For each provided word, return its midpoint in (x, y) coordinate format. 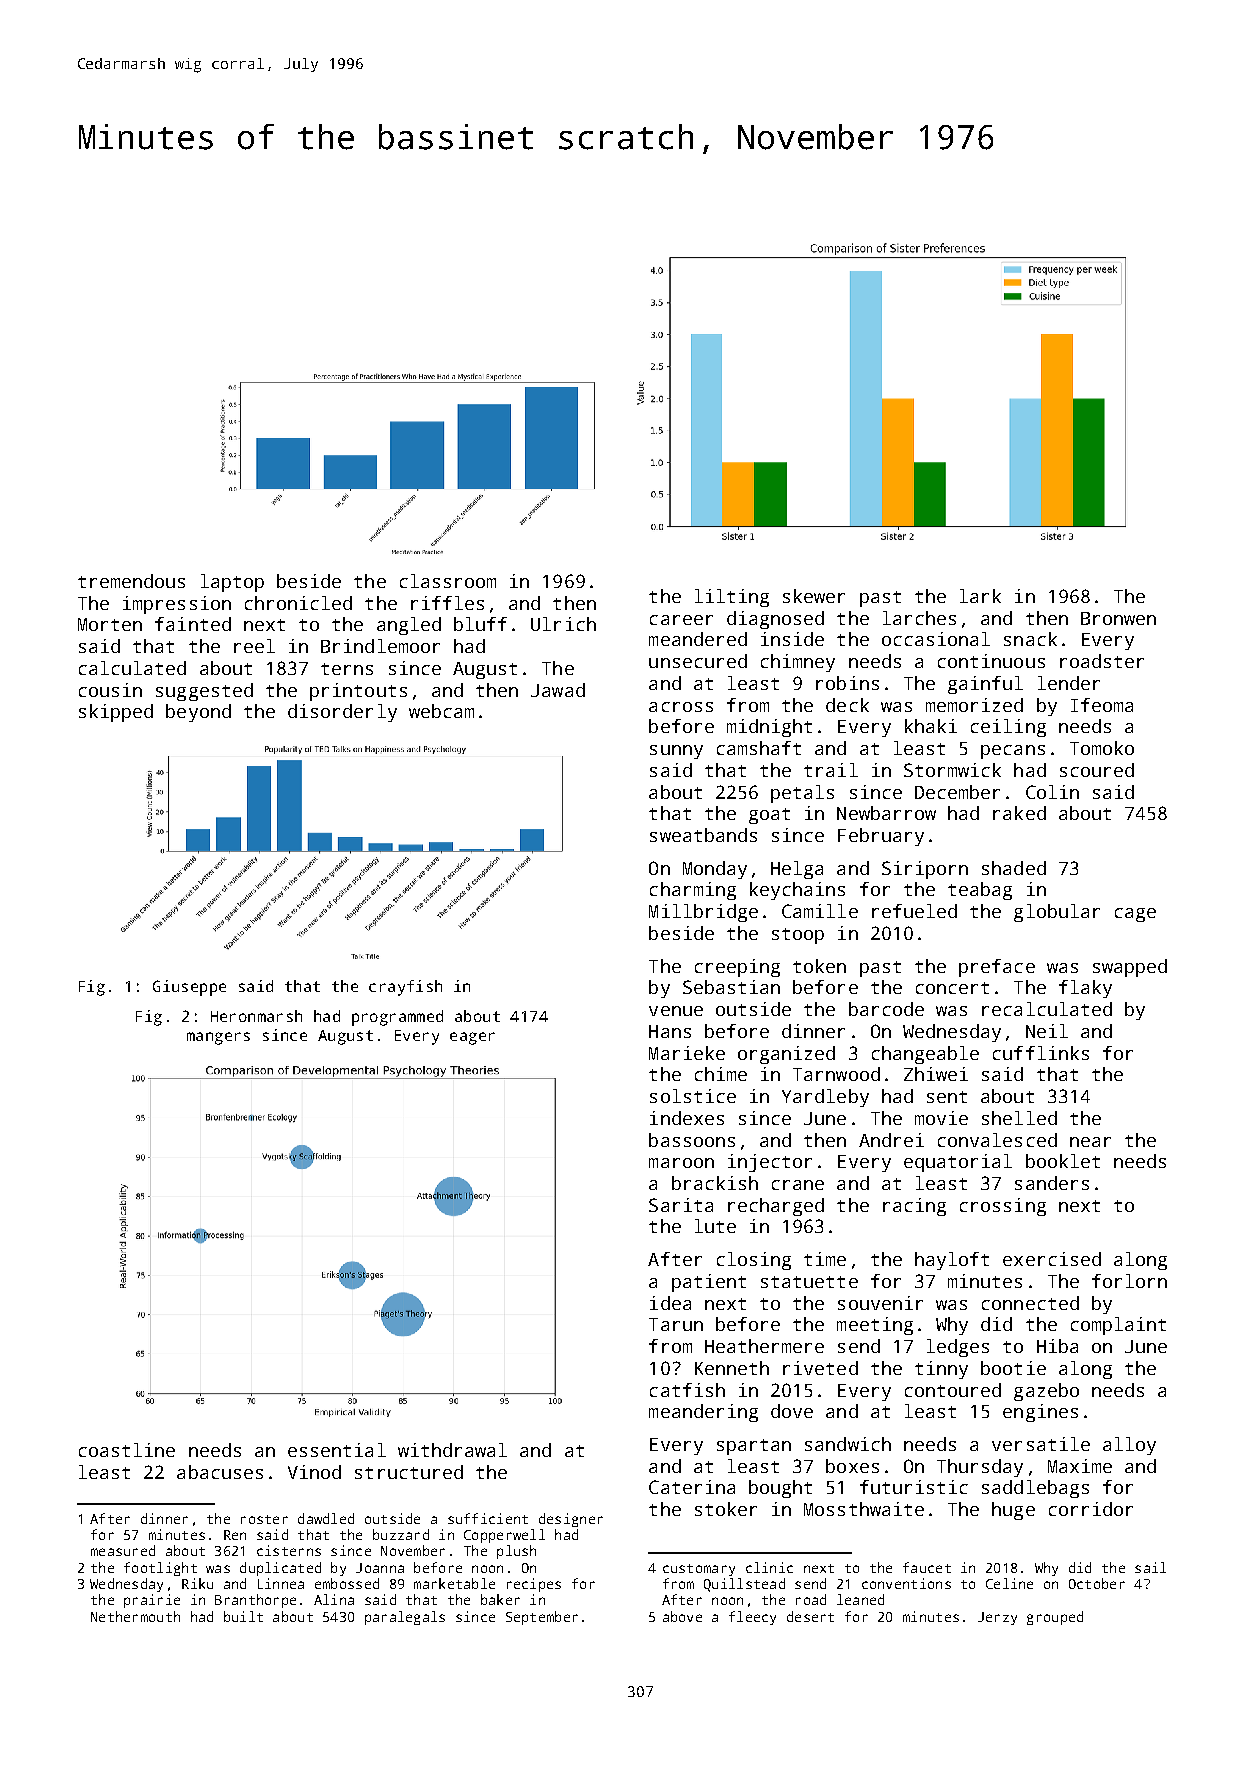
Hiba (1057, 1346)
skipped (116, 713)
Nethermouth (135, 1616)
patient (709, 1283)
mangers (218, 1038)
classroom (448, 581)
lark (980, 596)
